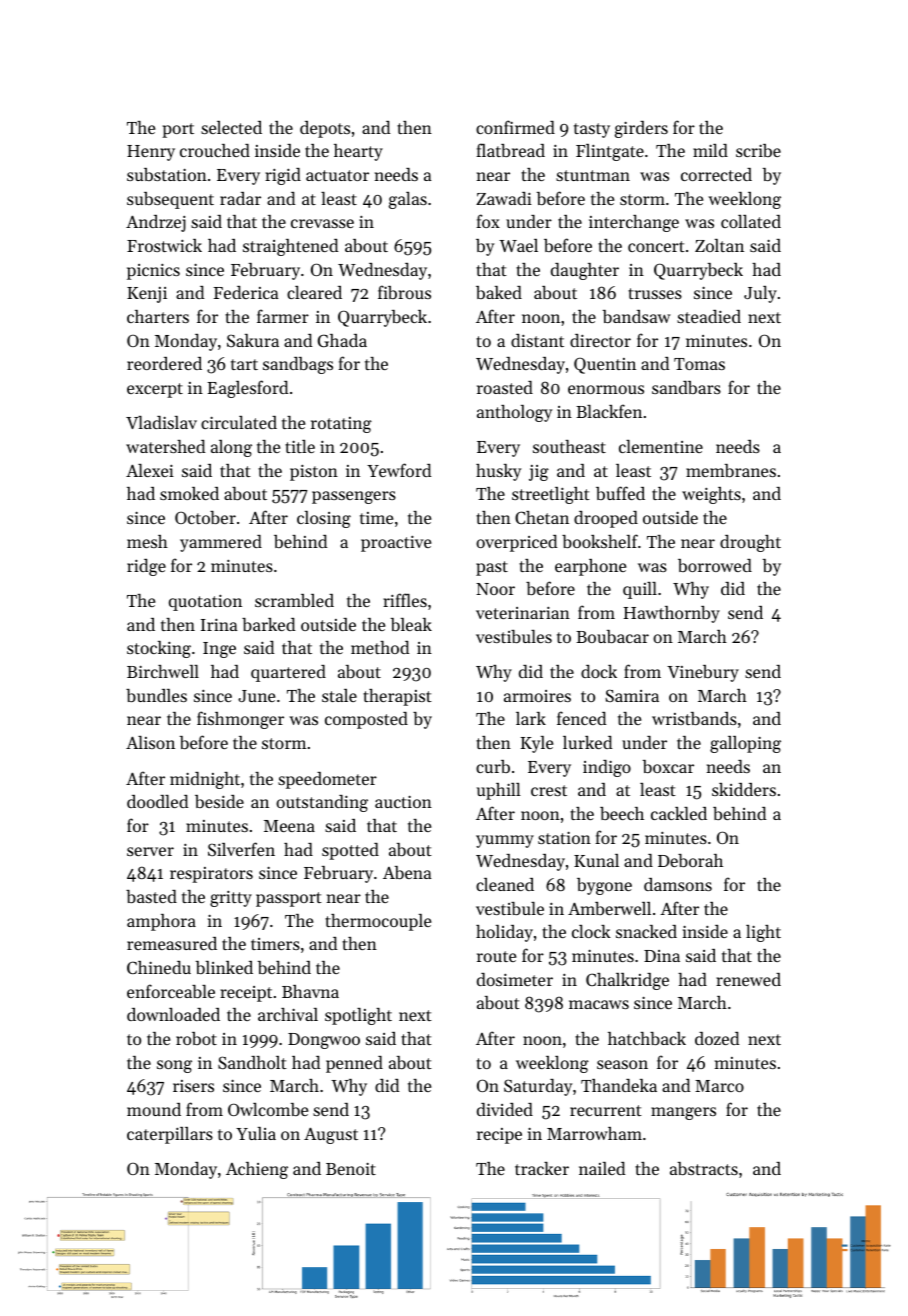 Image resolution: width=908 pixels, height=1316 pixels. Describe the element at coordinates (504, 933) in the screenshot. I see `holiday` at that location.
